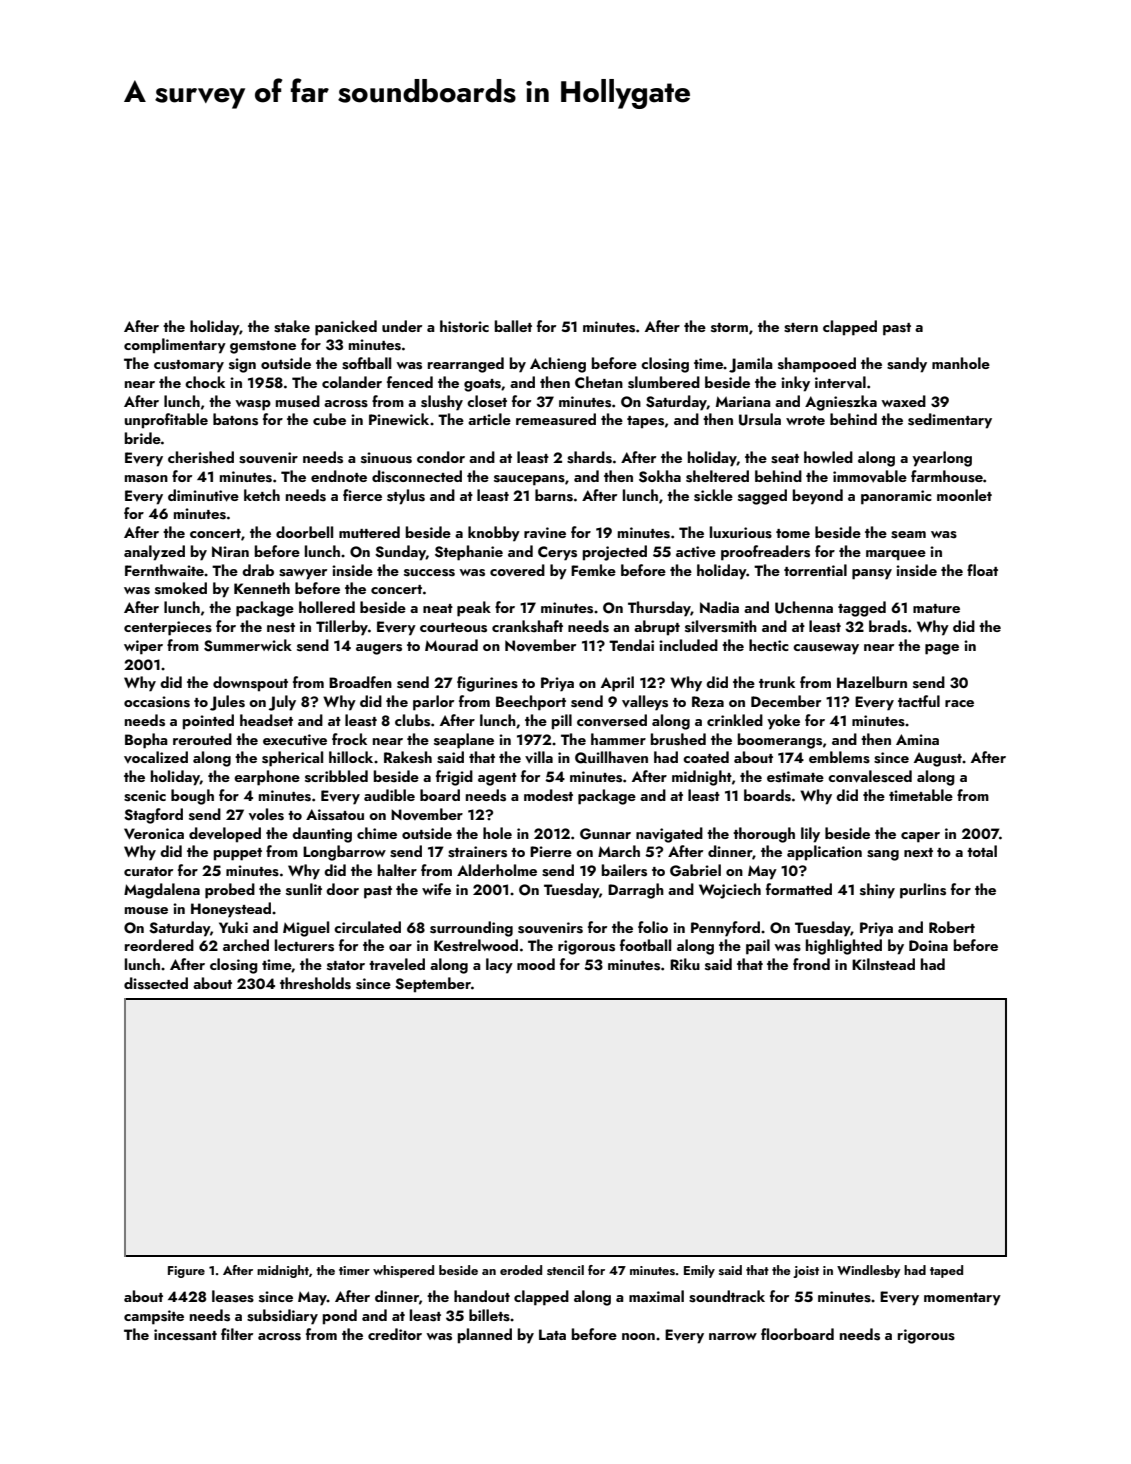  What do you see at coordinates (950, 421) in the image?
I see `sedimentary` at bounding box center [950, 421].
